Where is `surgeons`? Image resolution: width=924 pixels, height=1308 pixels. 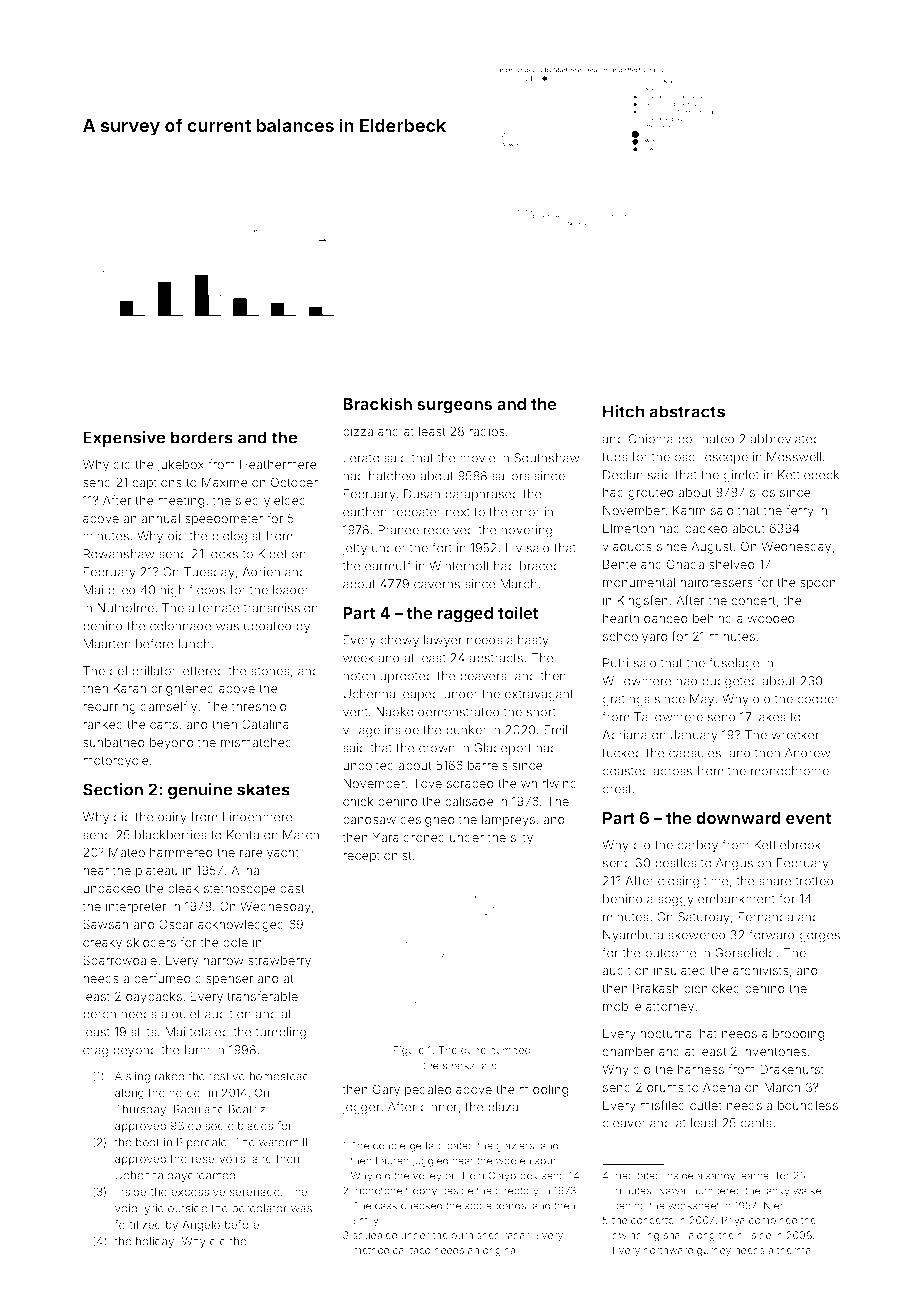 surgeons is located at coordinates (454, 407).
